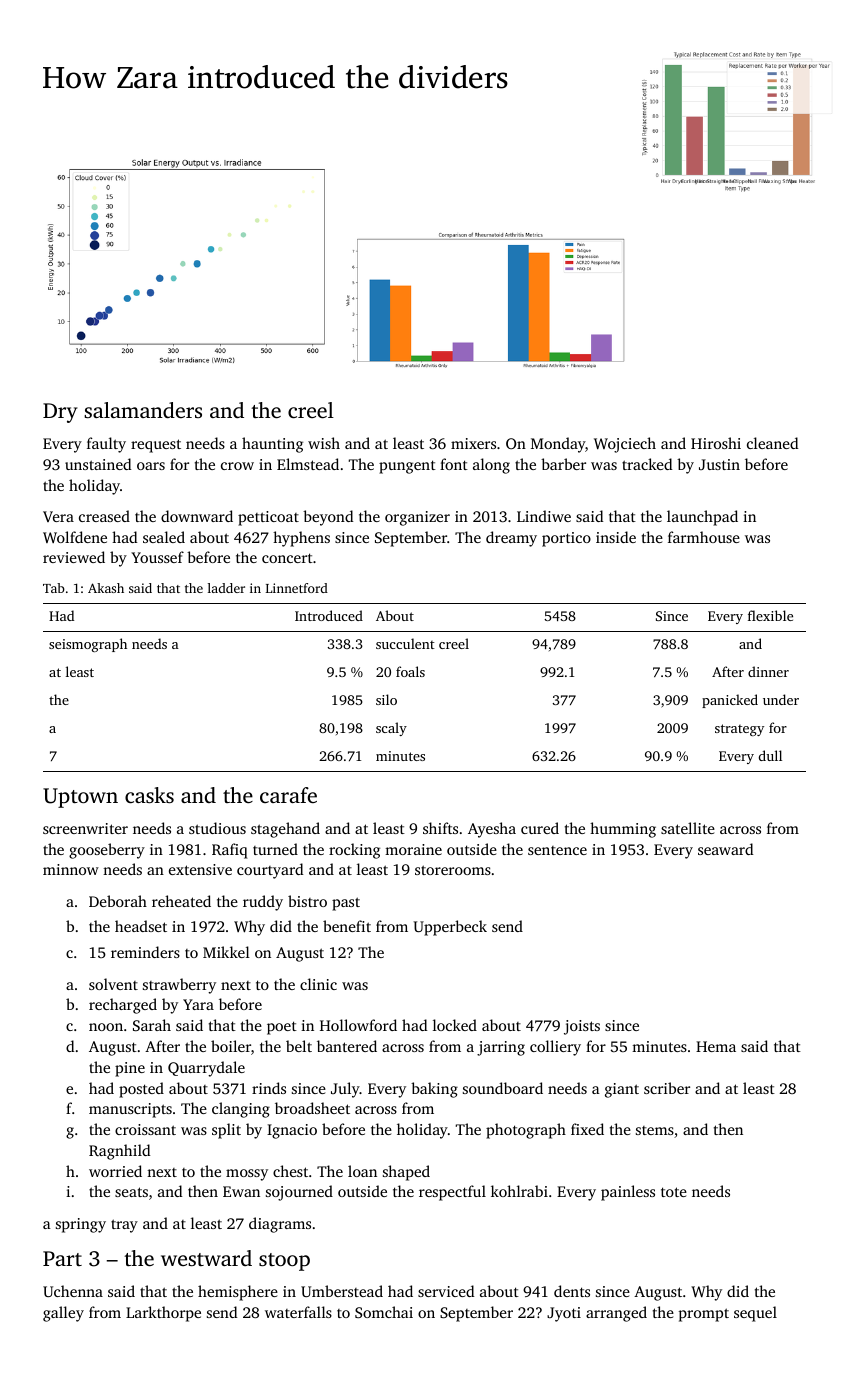 Image resolution: width=849 pixels, height=1400 pixels. Describe the element at coordinates (301, 539) in the screenshot. I see `hyphens` at that location.
